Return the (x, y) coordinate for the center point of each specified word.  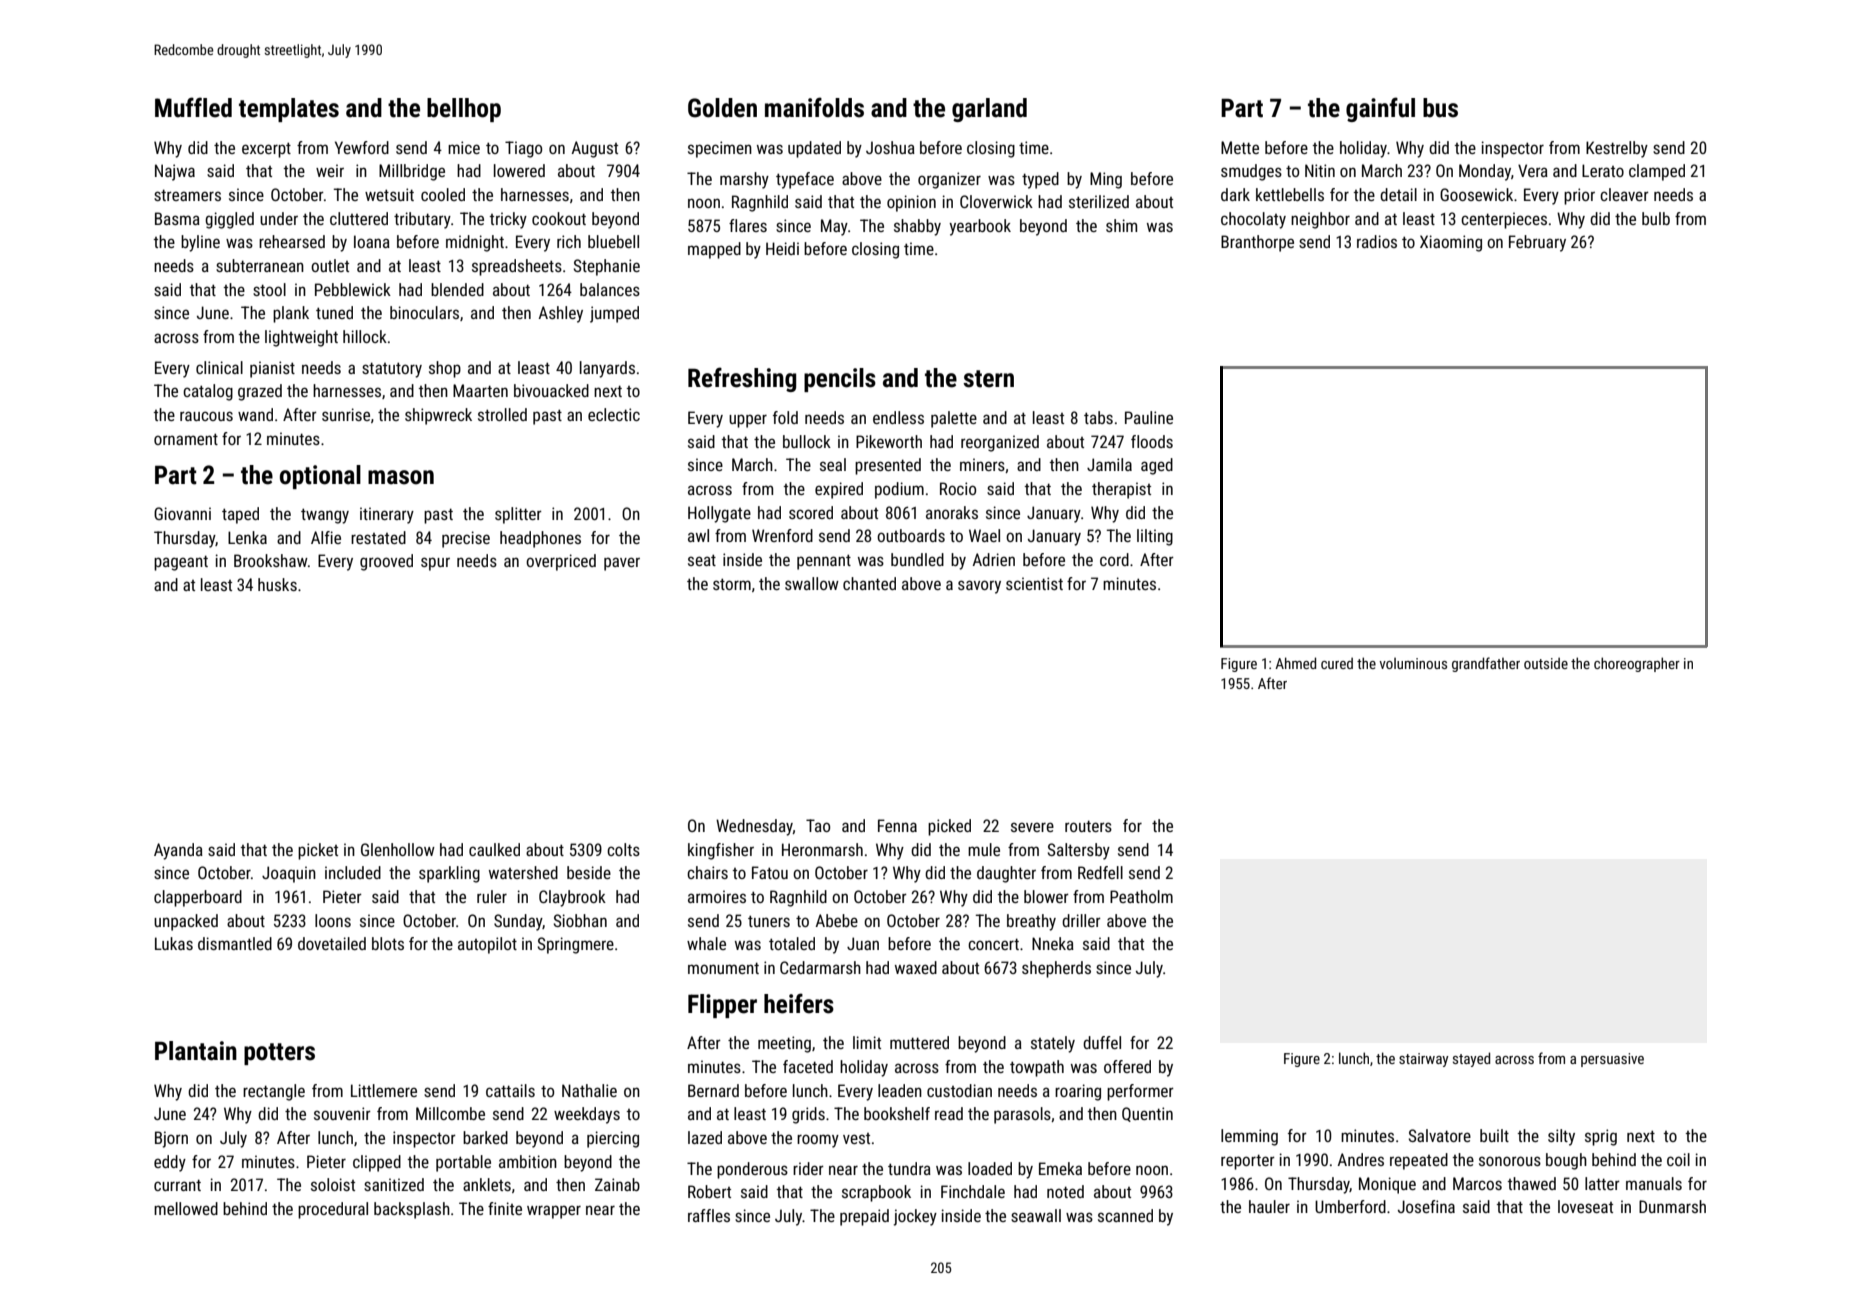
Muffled (193, 107)
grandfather (1486, 664)
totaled (792, 943)
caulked (494, 849)
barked (485, 1137)
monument (723, 968)
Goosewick (1476, 194)
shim (1121, 225)
